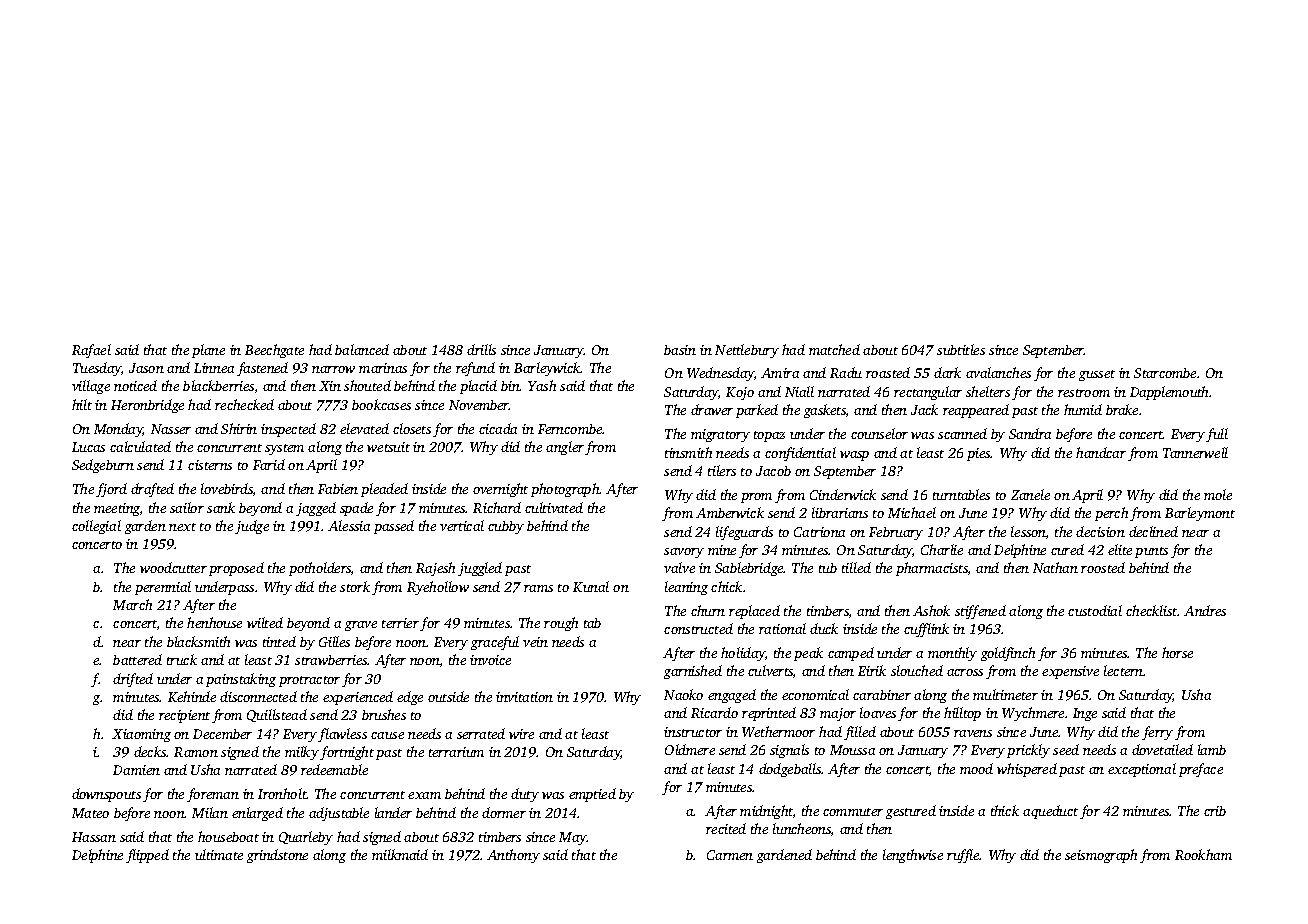 Image resolution: width=1308 pixels, height=924 pixels. Describe the element at coordinates (961, 349) in the screenshot. I see `subtitles` at that location.
